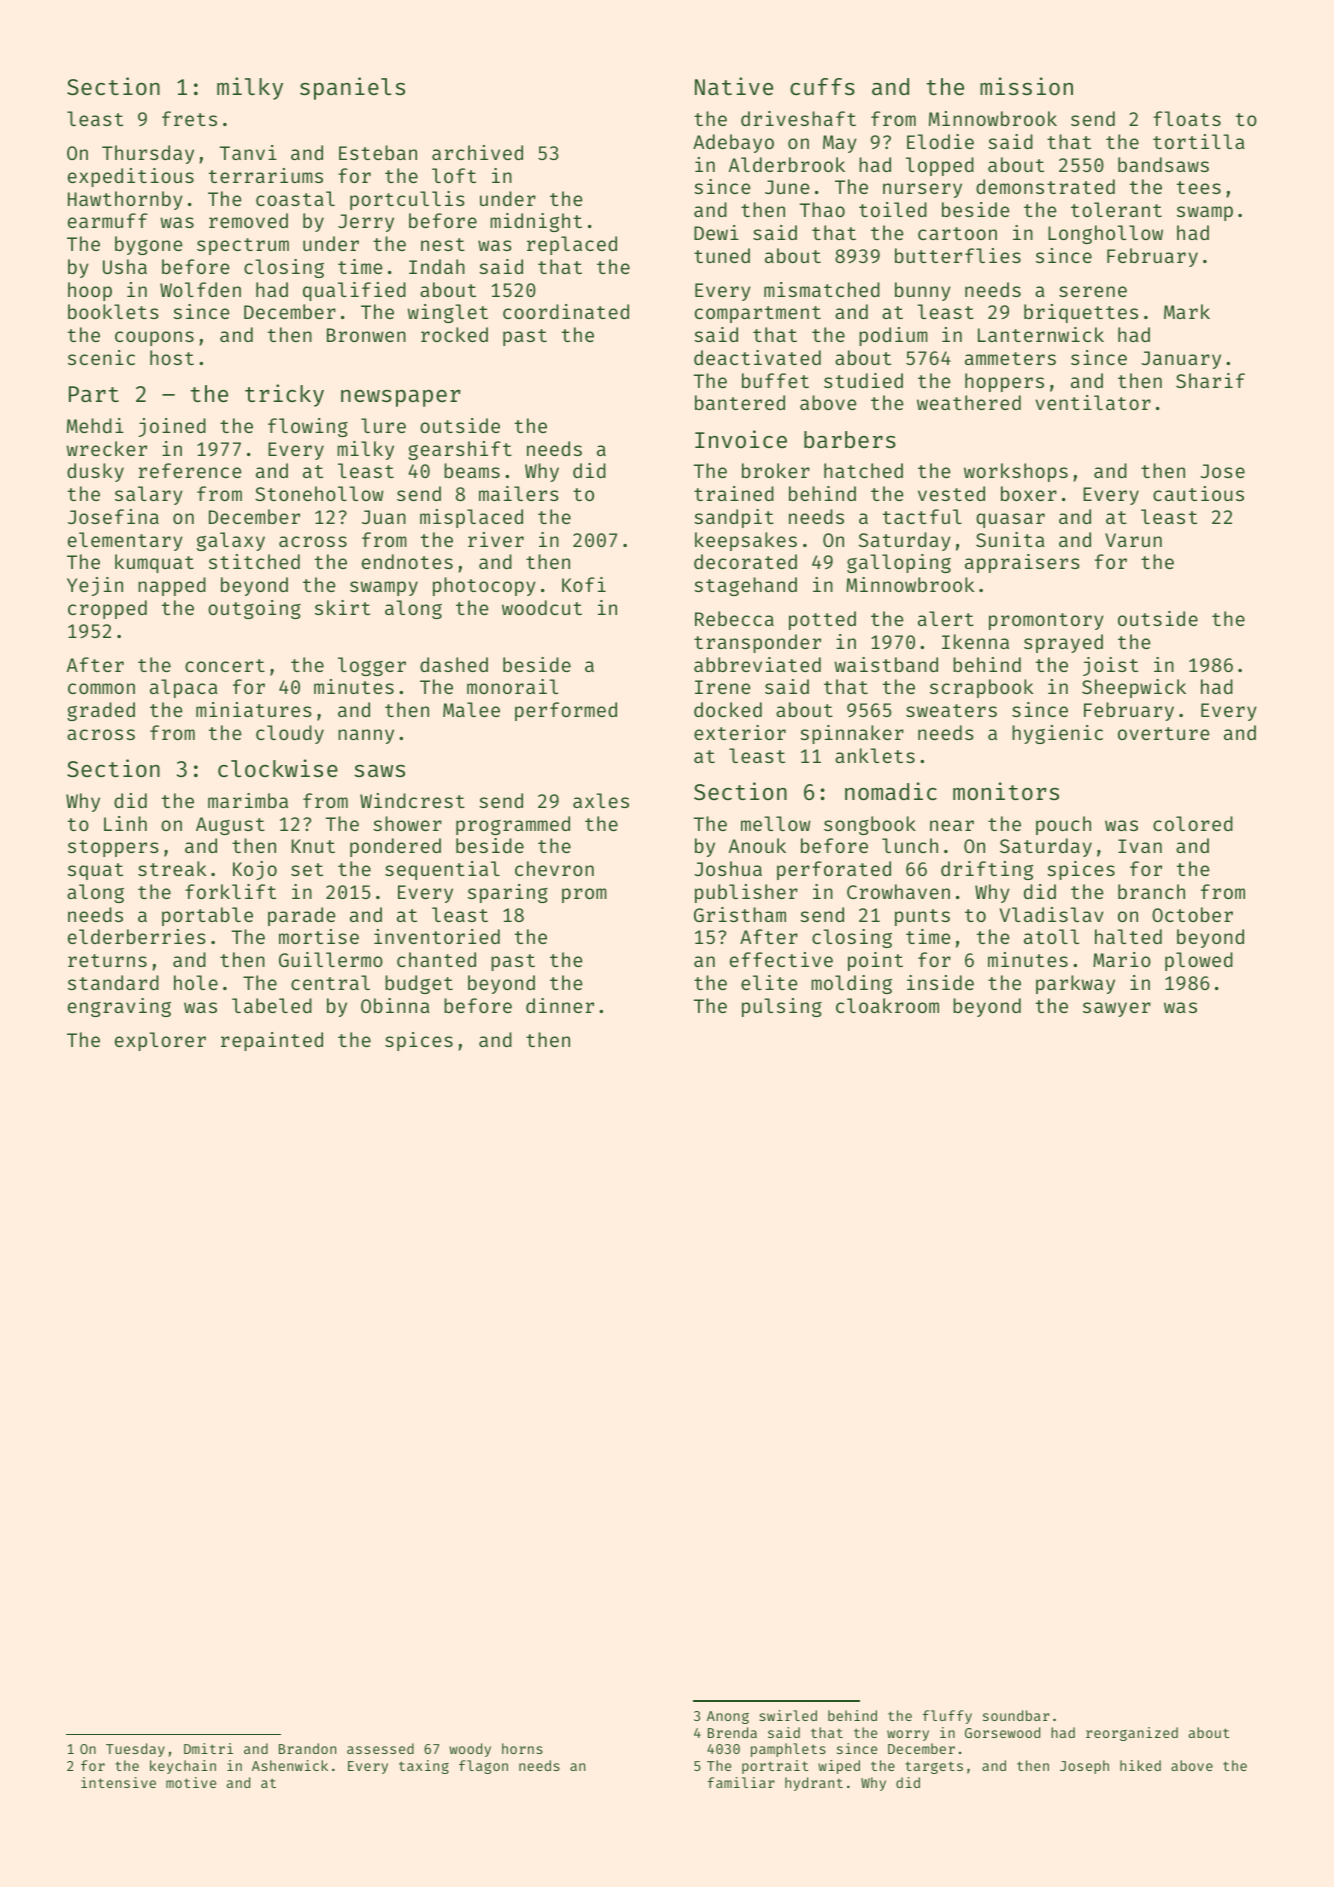 The height and width of the page is (1887, 1334). I want to click on shower, so click(407, 823).
